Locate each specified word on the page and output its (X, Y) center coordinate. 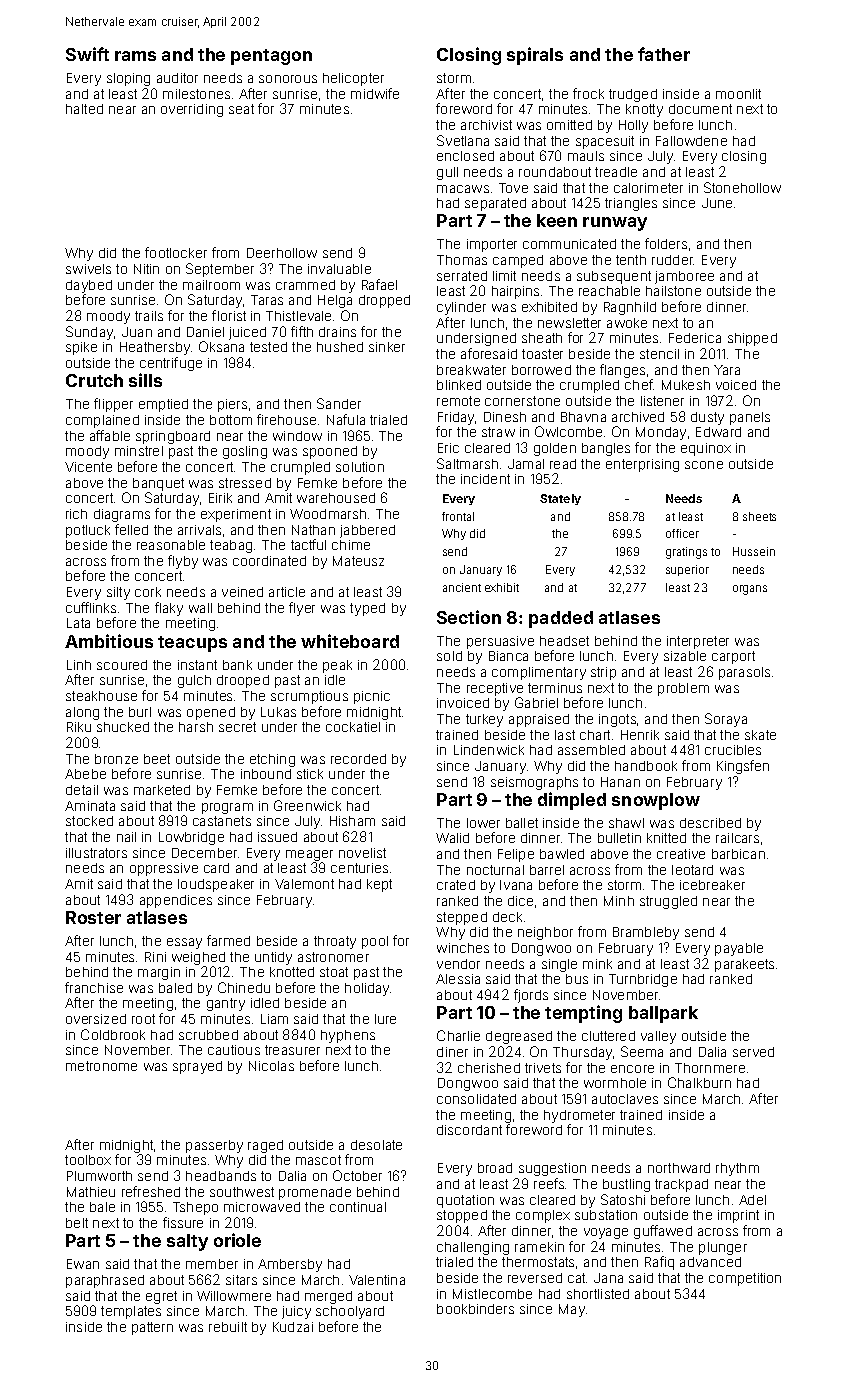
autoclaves (625, 1099)
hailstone (673, 291)
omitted (569, 125)
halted (84, 109)
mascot (318, 1160)
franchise (94, 987)
